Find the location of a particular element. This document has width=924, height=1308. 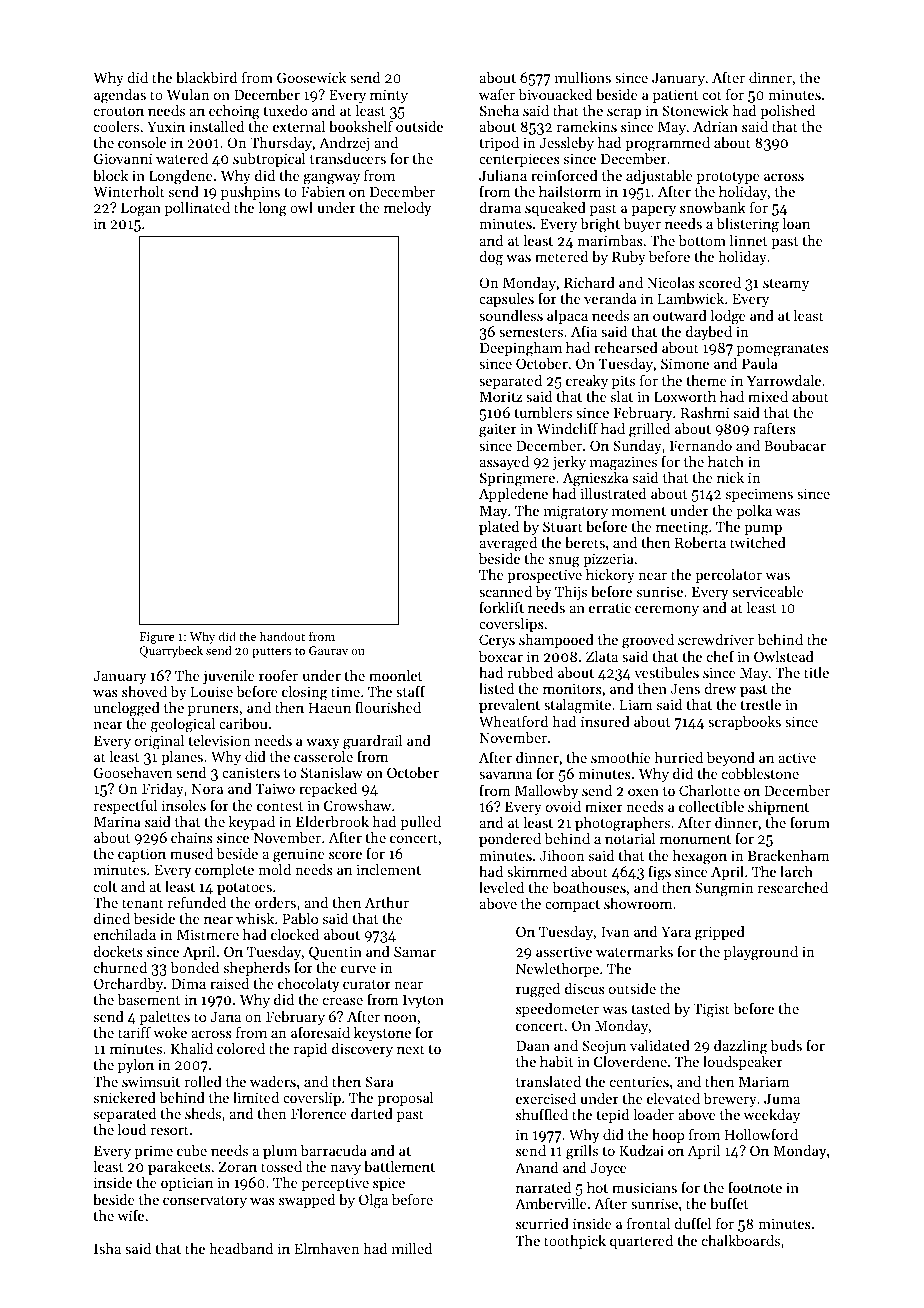

cot is located at coordinates (712, 95).
